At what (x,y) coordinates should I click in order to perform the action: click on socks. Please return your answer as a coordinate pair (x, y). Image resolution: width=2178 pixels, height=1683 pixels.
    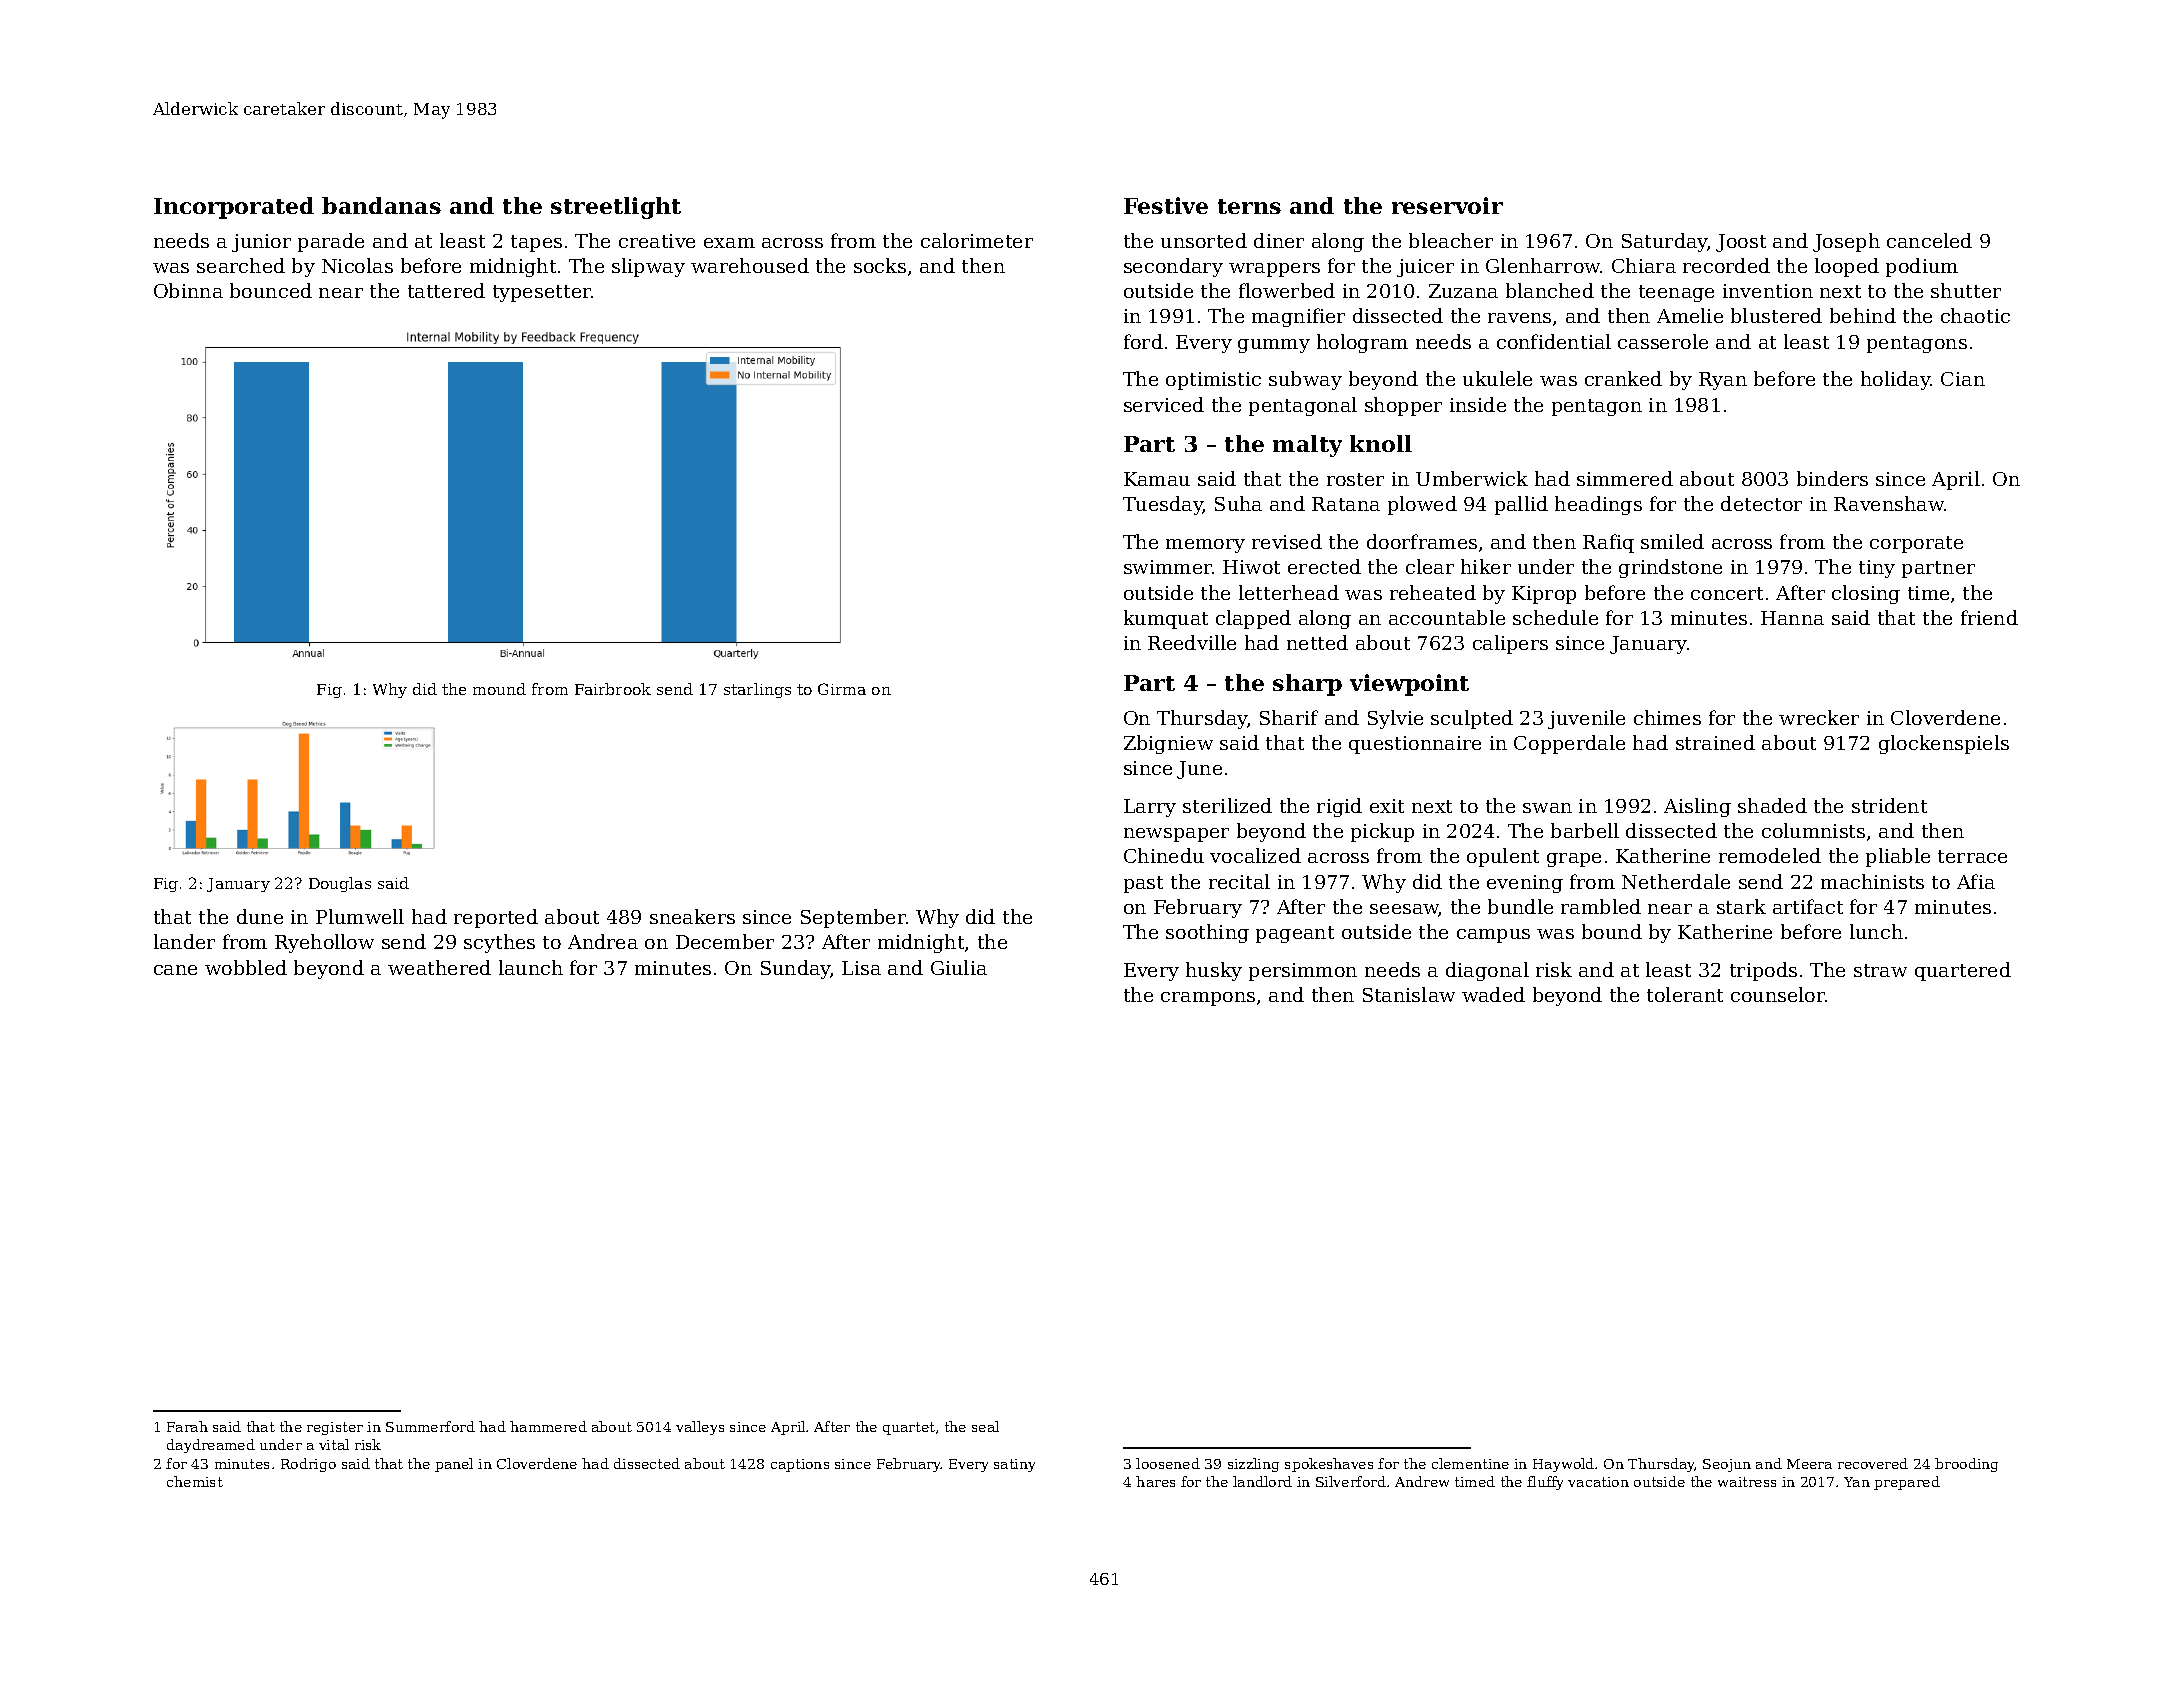
    Looking at the image, I should click on (880, 265).
